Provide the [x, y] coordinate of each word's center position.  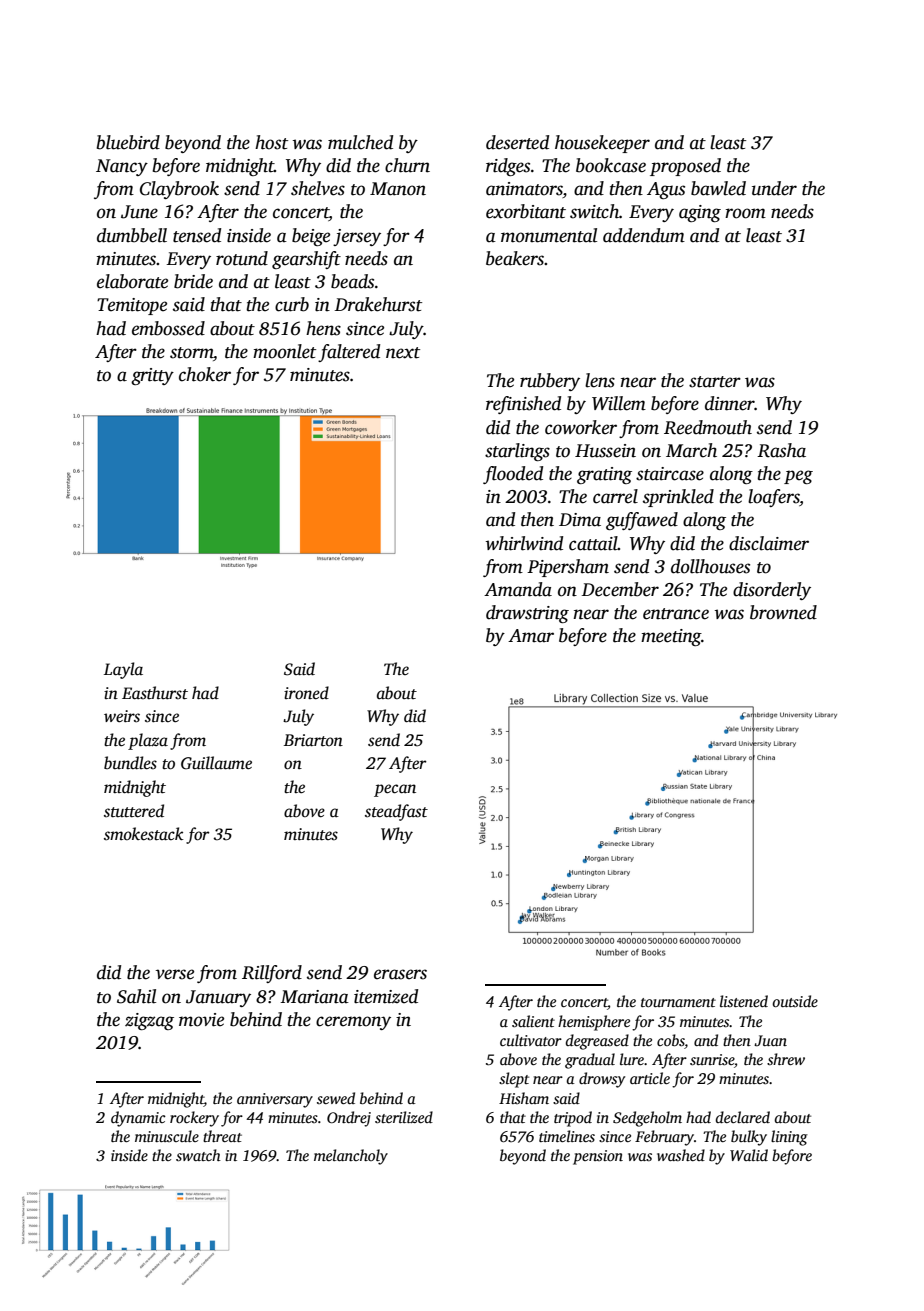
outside [795, 1001]
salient [533, 1021]
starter [715, 382]
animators [524, 190]
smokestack [144, 834]
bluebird [128, 142]
